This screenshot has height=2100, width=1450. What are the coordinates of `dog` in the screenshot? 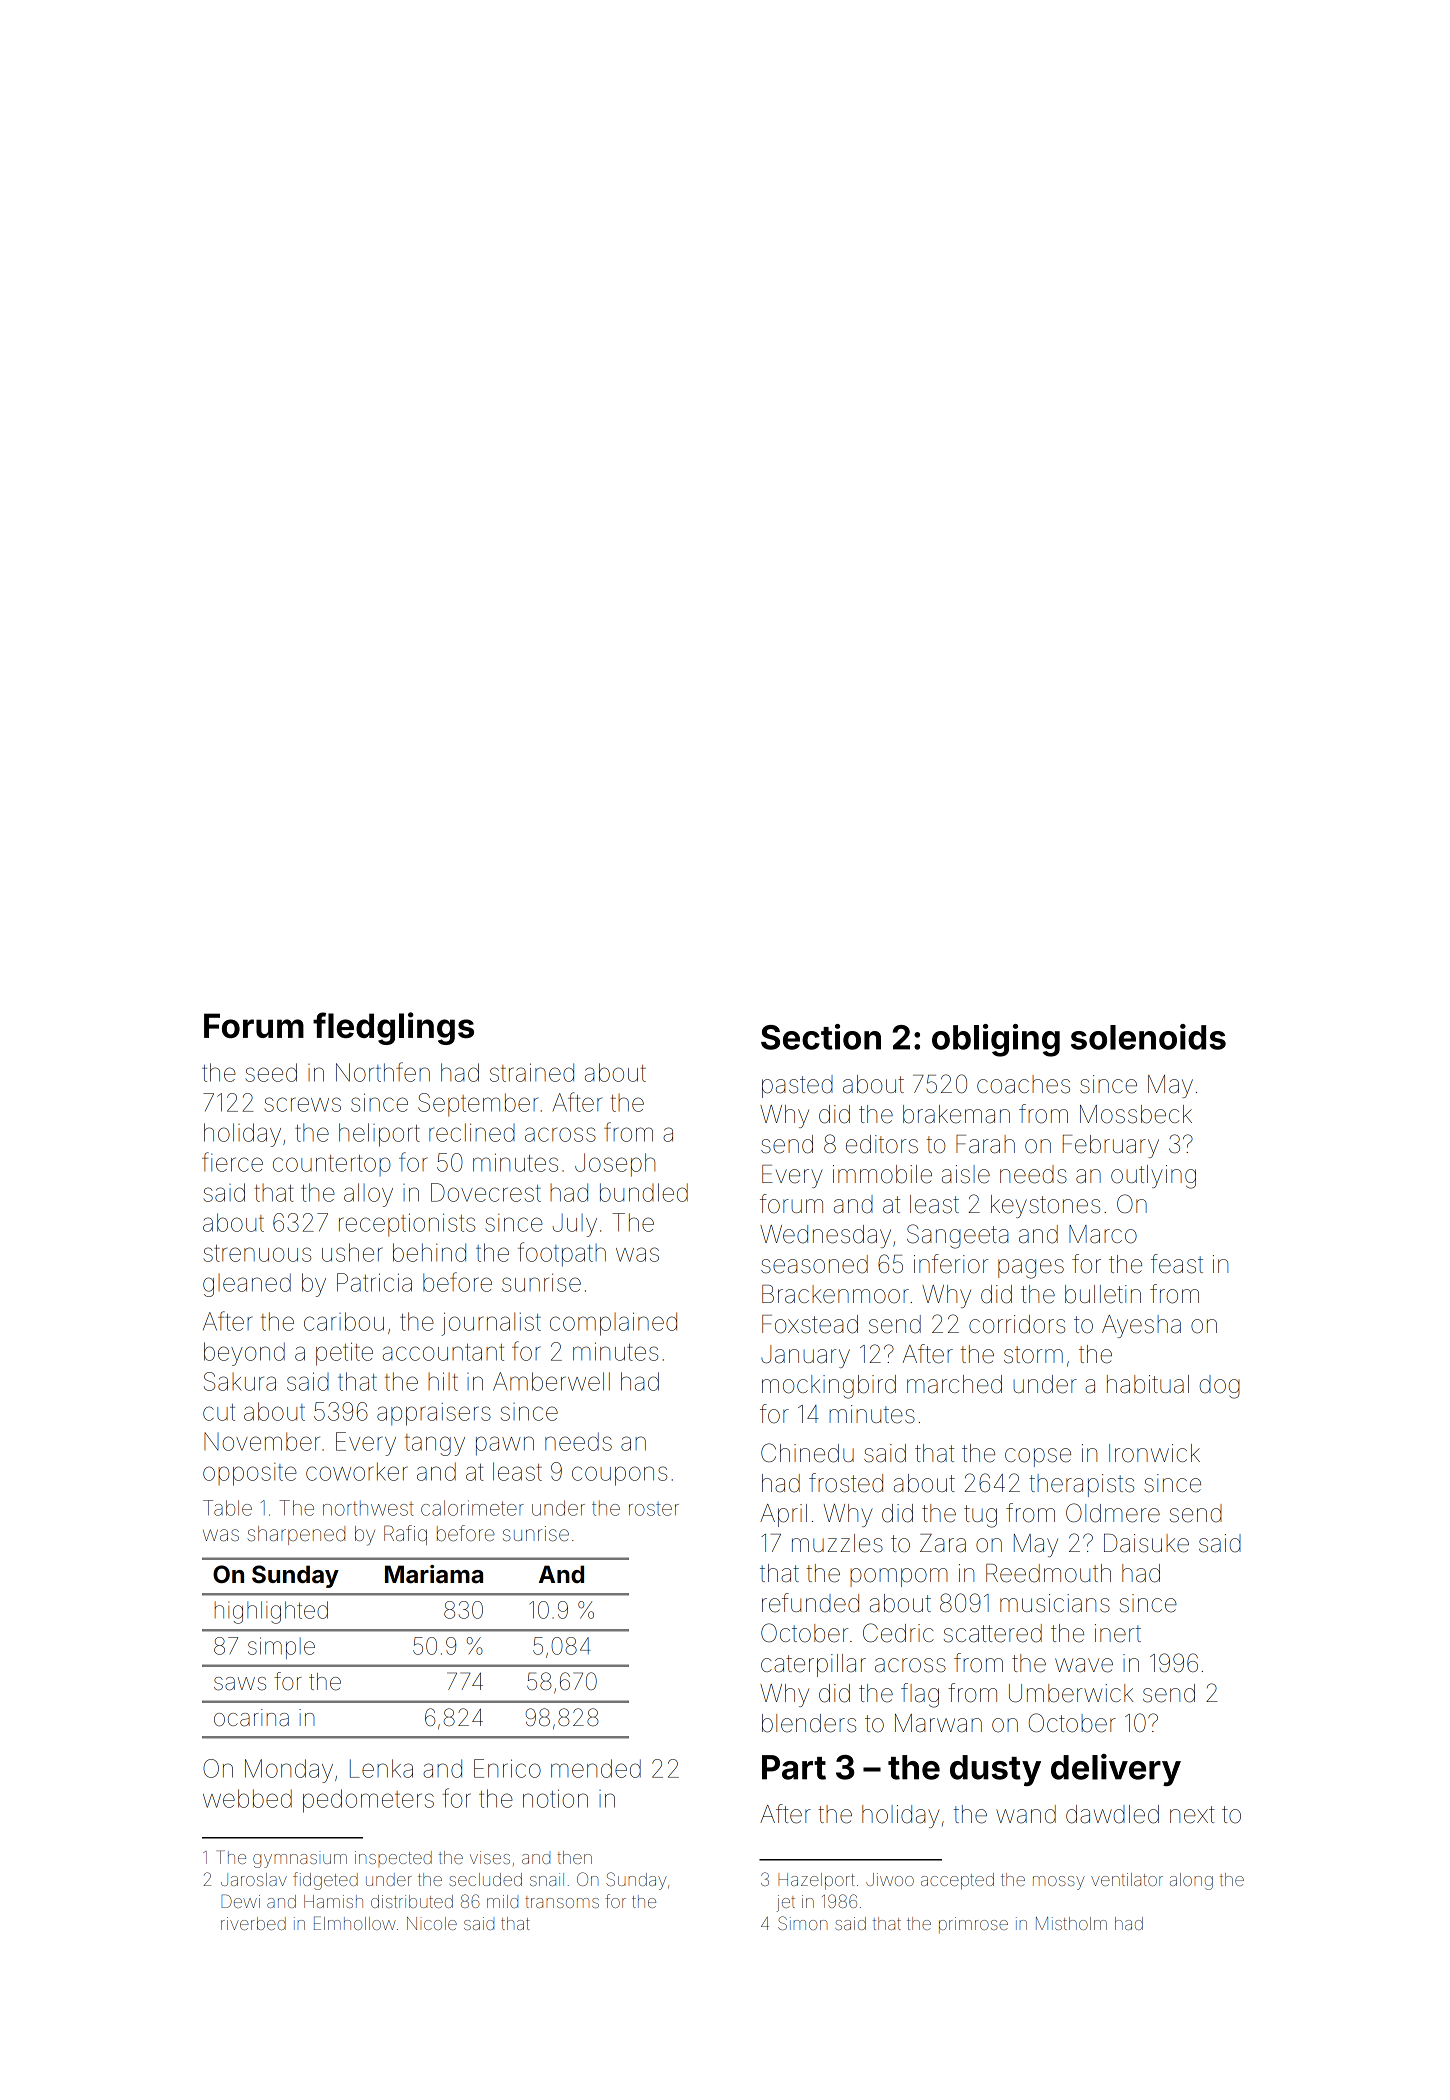 It's located at (1219, 1387).
